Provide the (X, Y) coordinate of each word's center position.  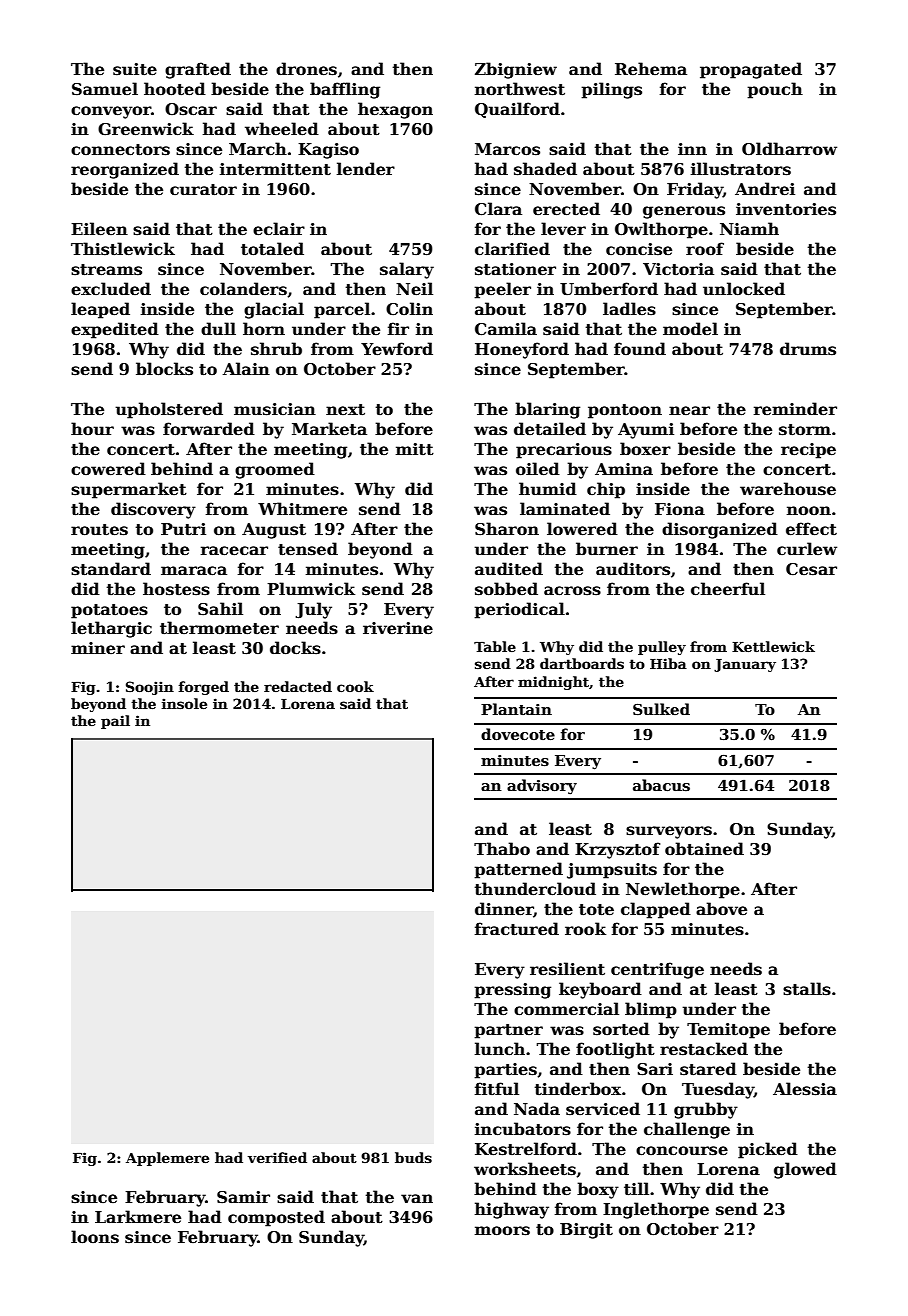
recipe (808, 451)
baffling (345, 90)
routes (99, 530)
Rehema (651, 69)
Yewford (397, 349)
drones (306, 69)
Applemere (167, 1159)
